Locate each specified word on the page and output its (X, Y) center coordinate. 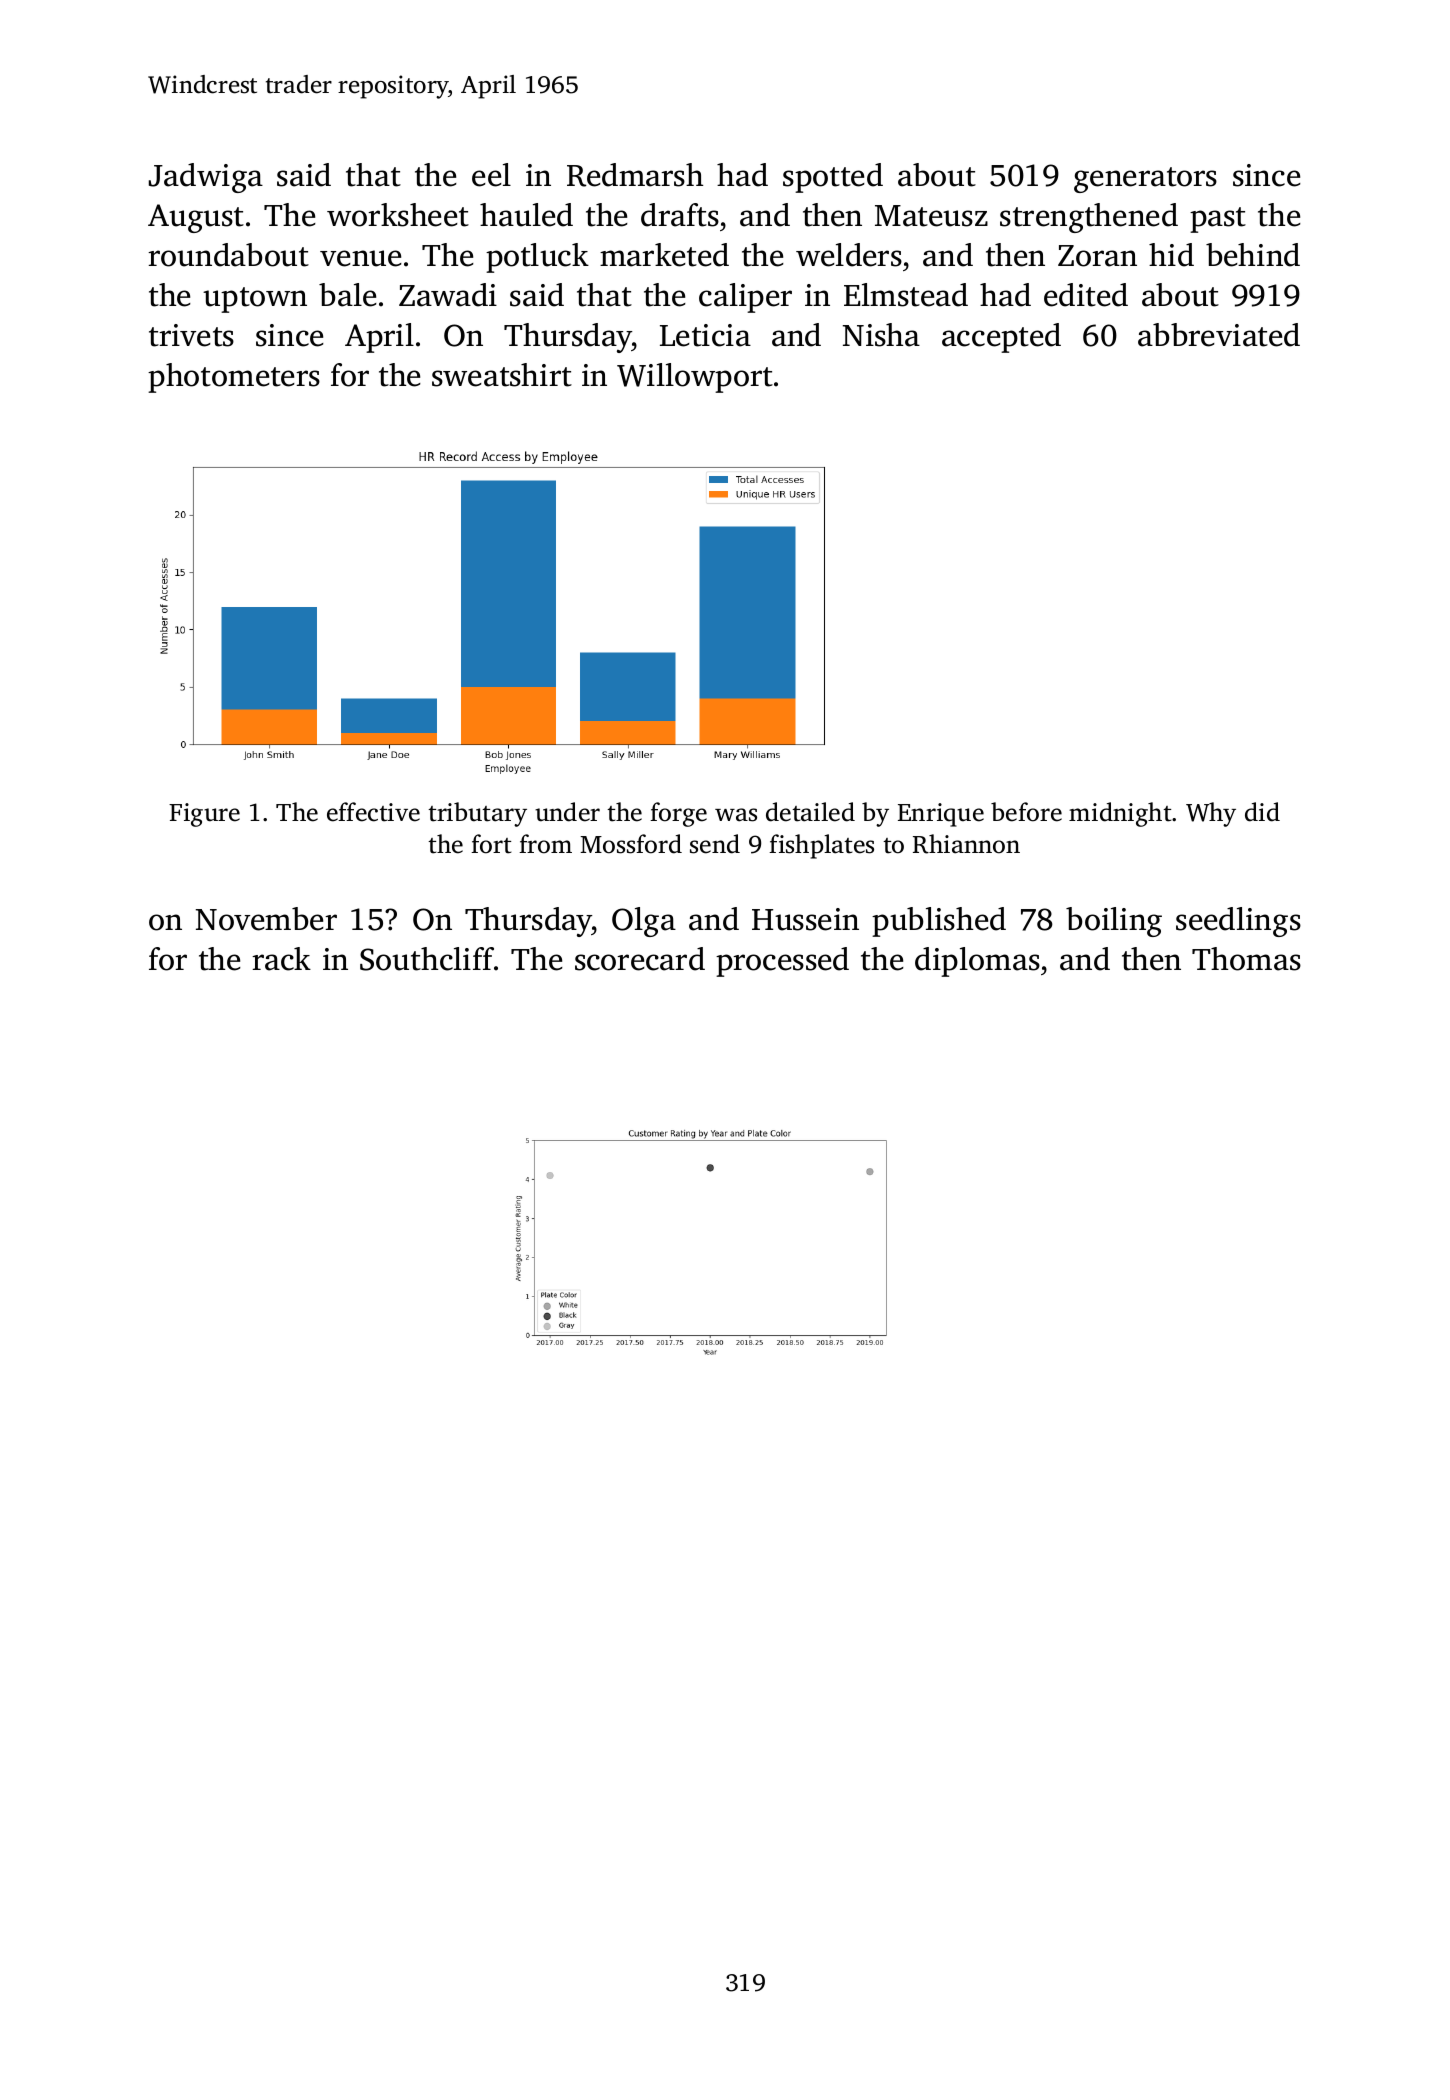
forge (678, 814)
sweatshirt (502, 375)
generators (1145, 180)
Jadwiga (206, 178)
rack (281, 959)
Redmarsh (635, 175)
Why (1211, 814)
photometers (234, 378)
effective (373, 812)
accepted (1001, 338)
